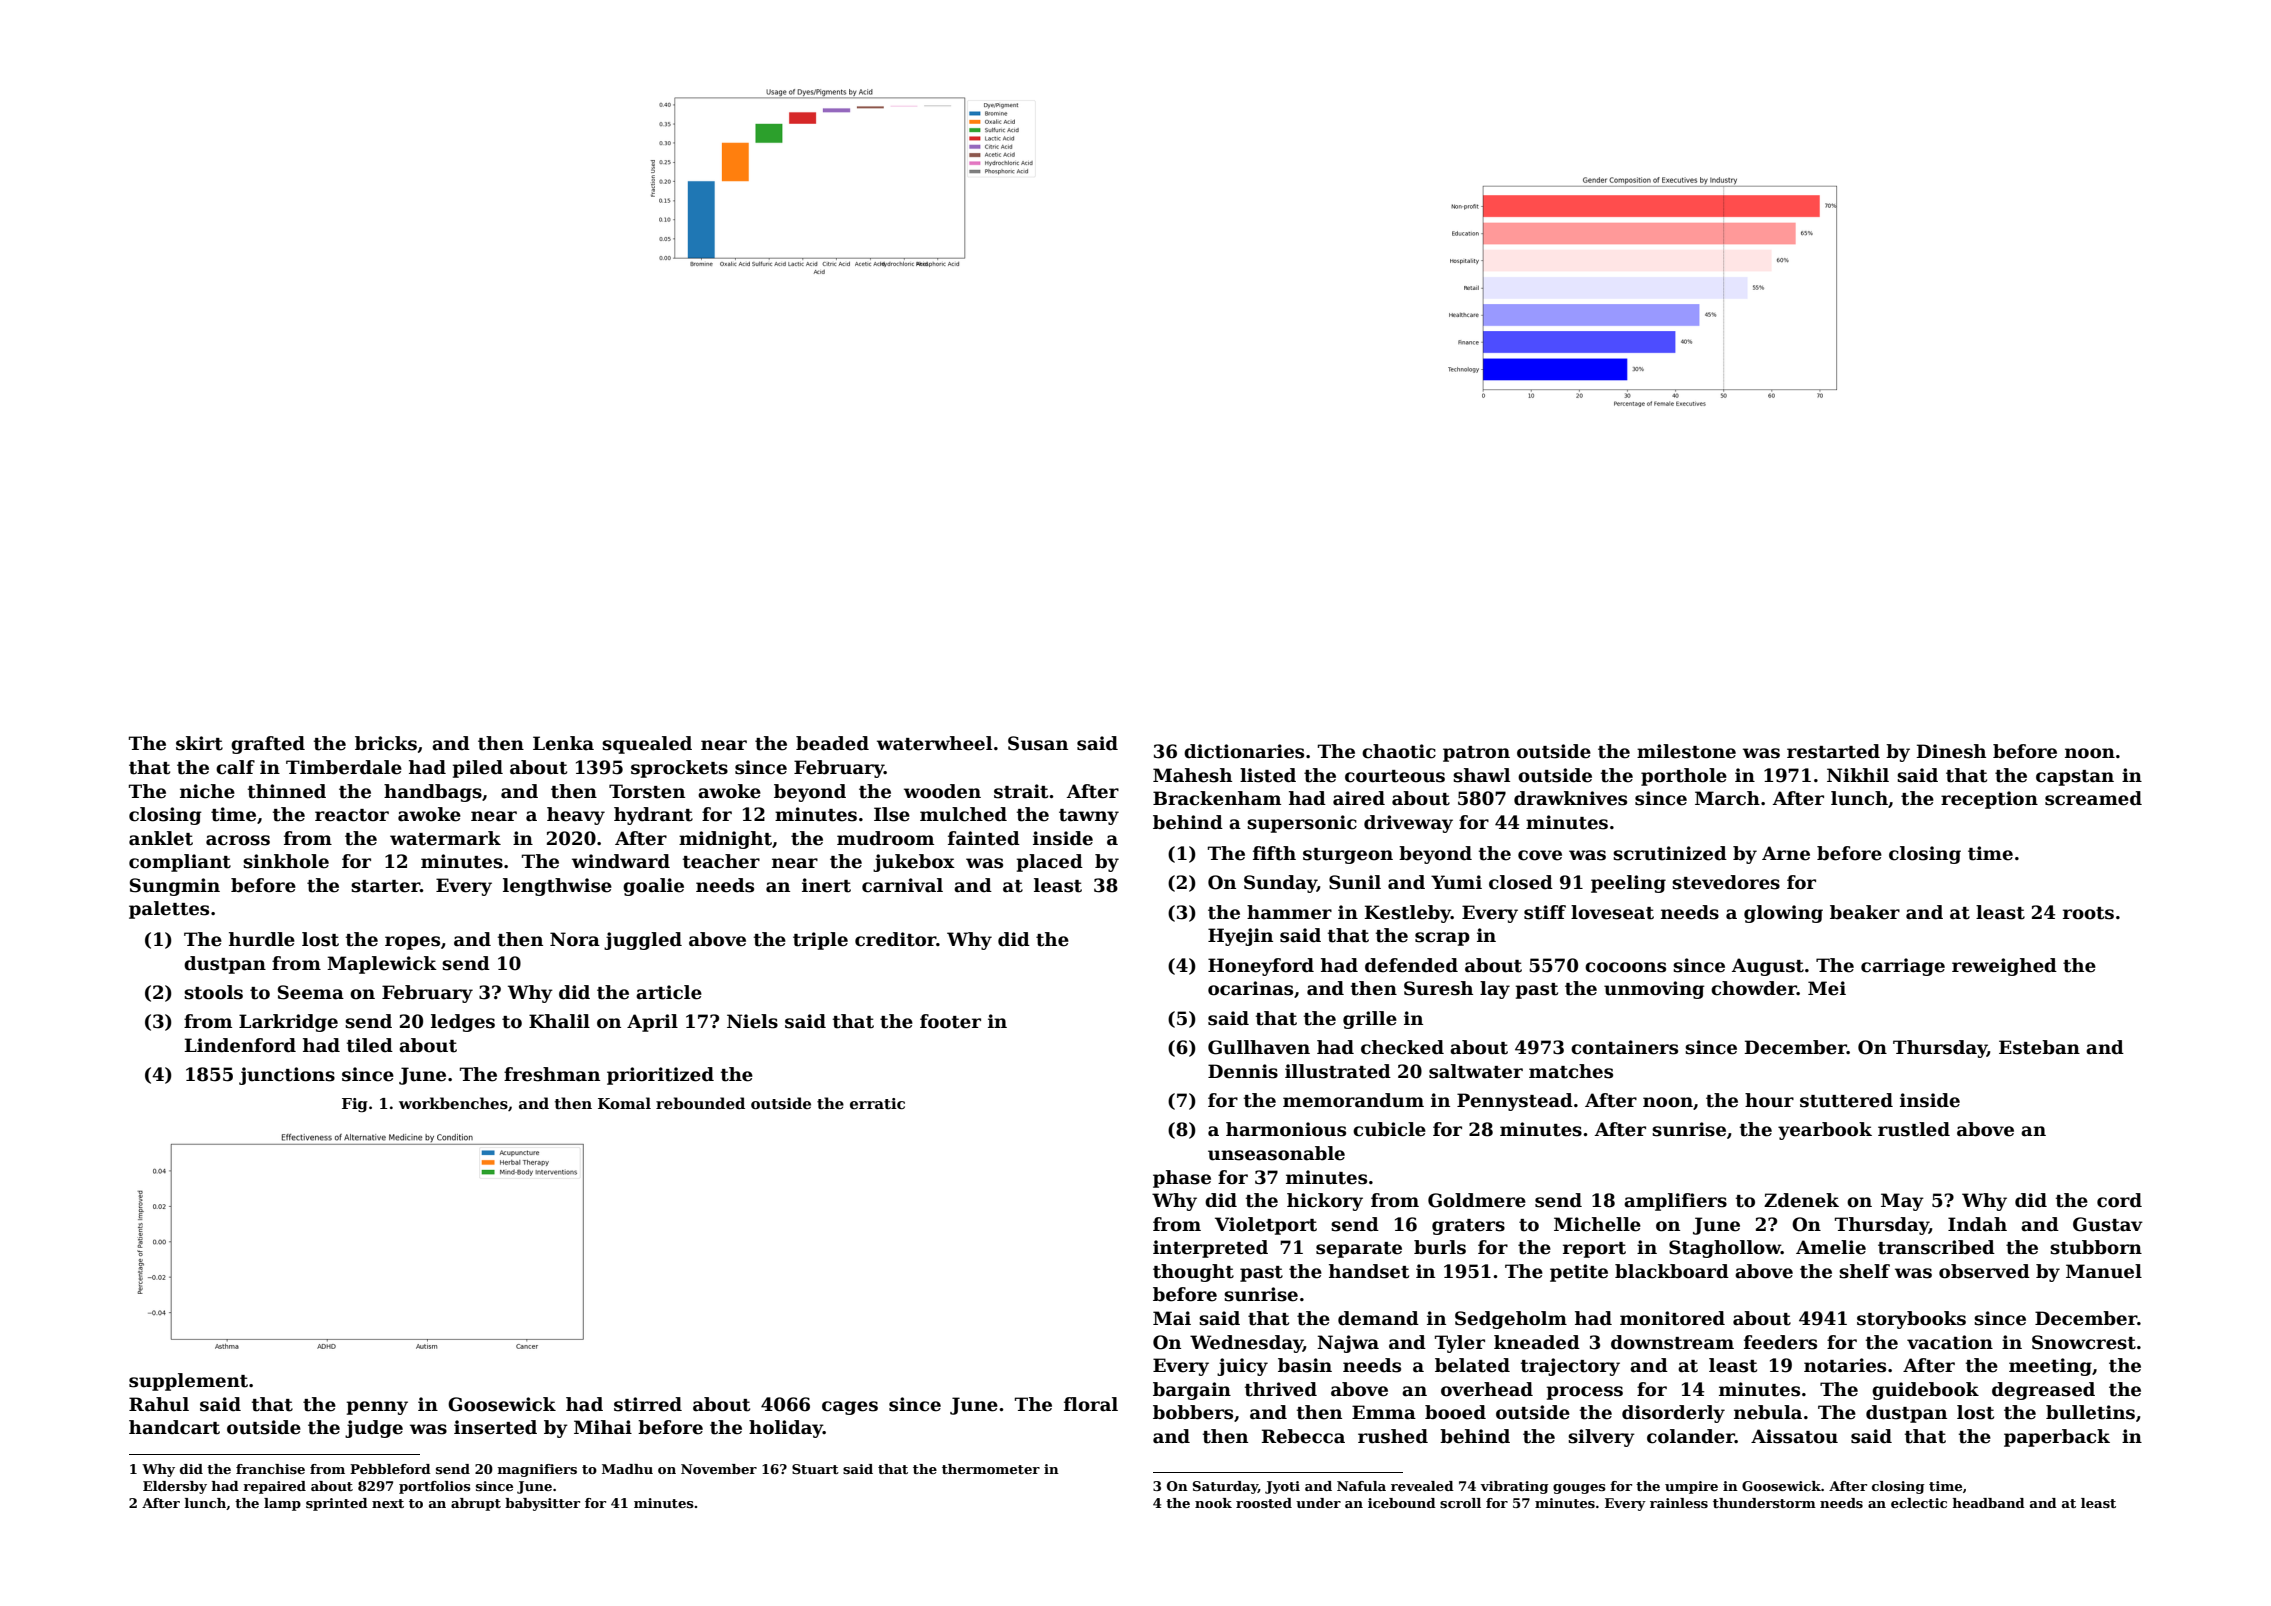 The image size is (2271, 1606). Describe the element at coordinates (287, 791) in the document. I see `thinned` at that location.
